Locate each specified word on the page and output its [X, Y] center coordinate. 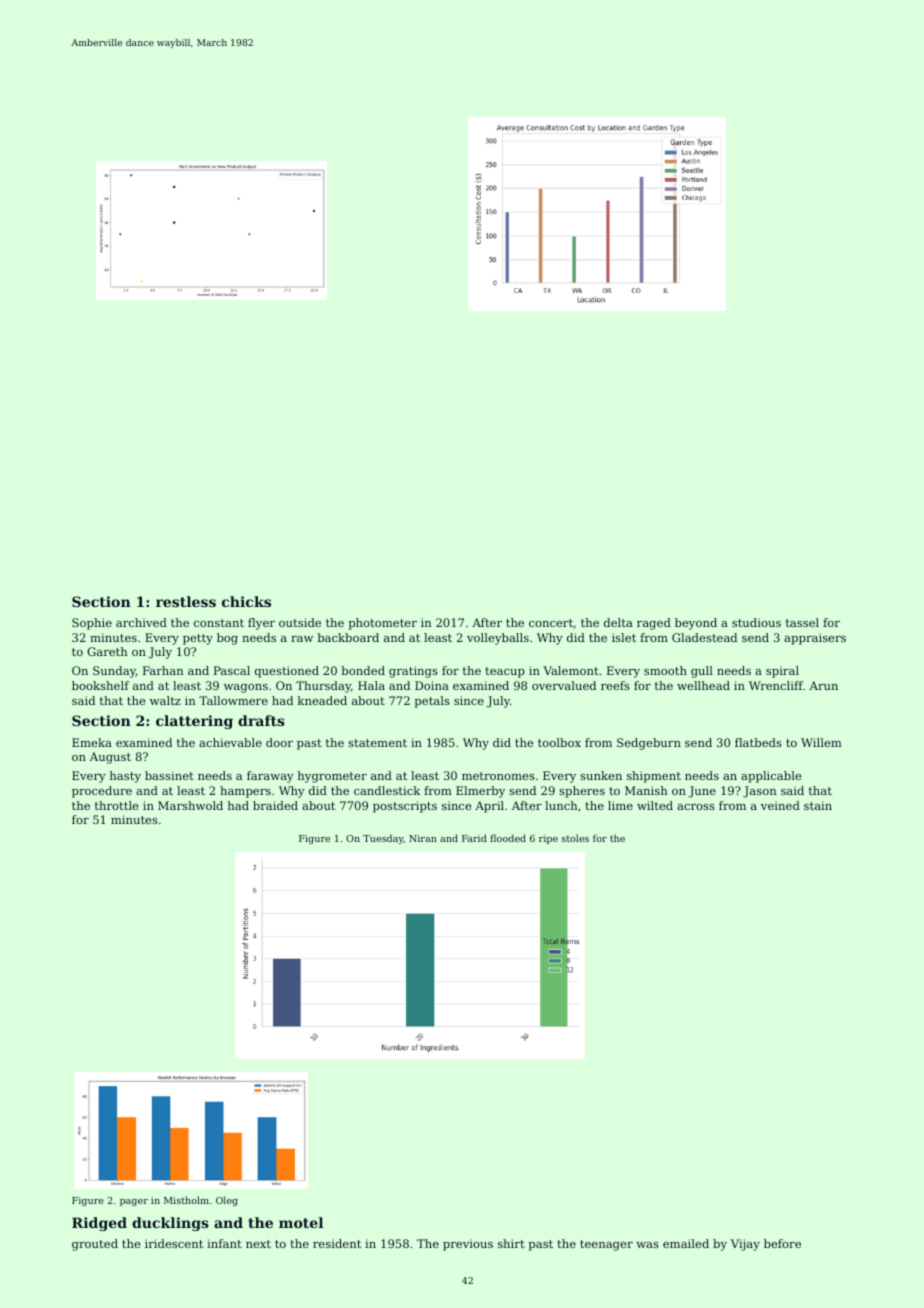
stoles [575, 838]
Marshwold [190, 805]
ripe [548, 839]
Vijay [745, 1245]
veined [780, 805]
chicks [246, 601]
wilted [655, 805]
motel [301, 1222]
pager [134, 1202]
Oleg [227, 1201]
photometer [383, 624]
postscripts [405, 807]
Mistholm [186, 1200]
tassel [802, 622]
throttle [116, 805]
